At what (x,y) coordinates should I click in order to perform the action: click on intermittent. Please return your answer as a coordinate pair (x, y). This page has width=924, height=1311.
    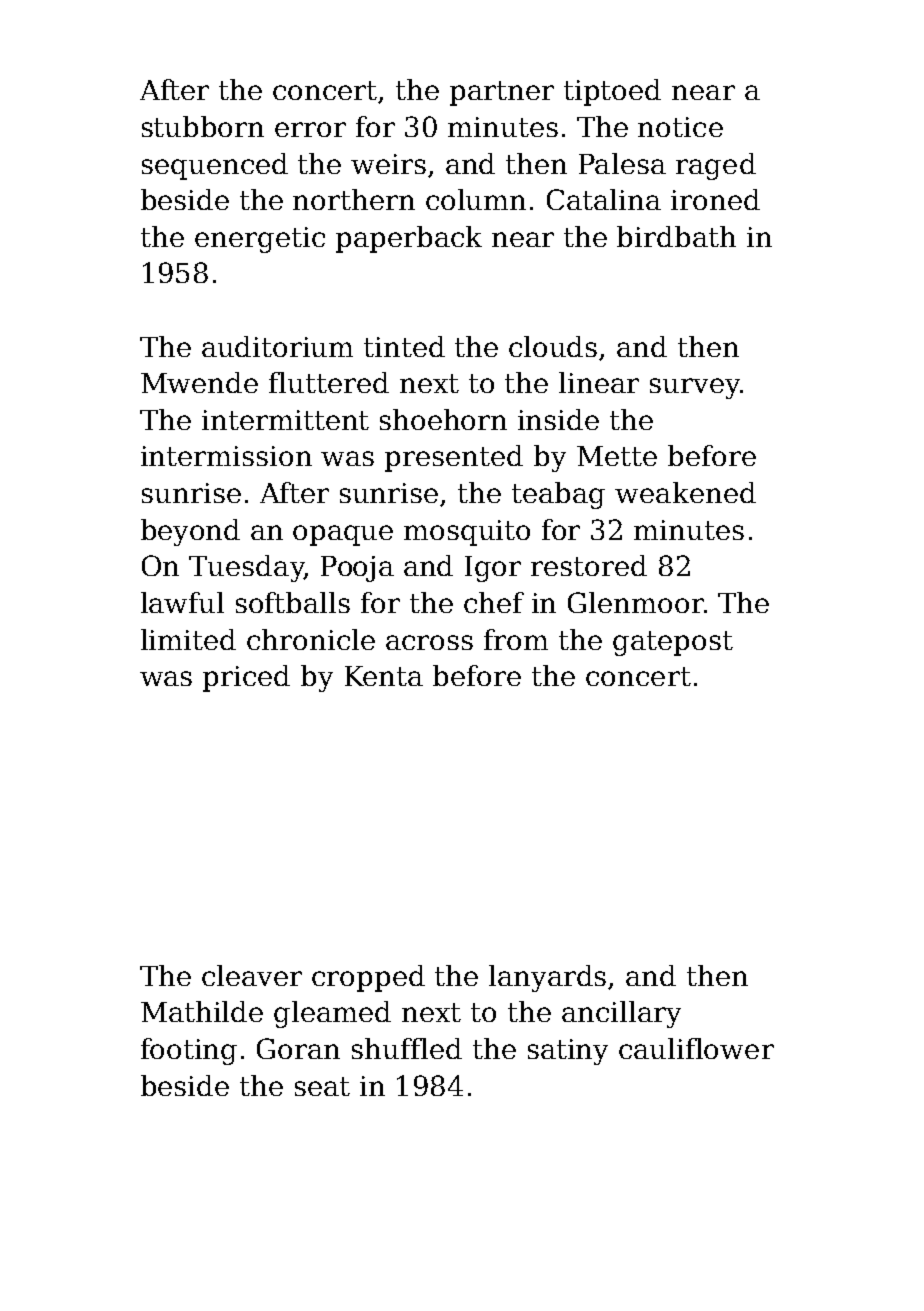
    Looking at the image, I should click on (285, 420).
